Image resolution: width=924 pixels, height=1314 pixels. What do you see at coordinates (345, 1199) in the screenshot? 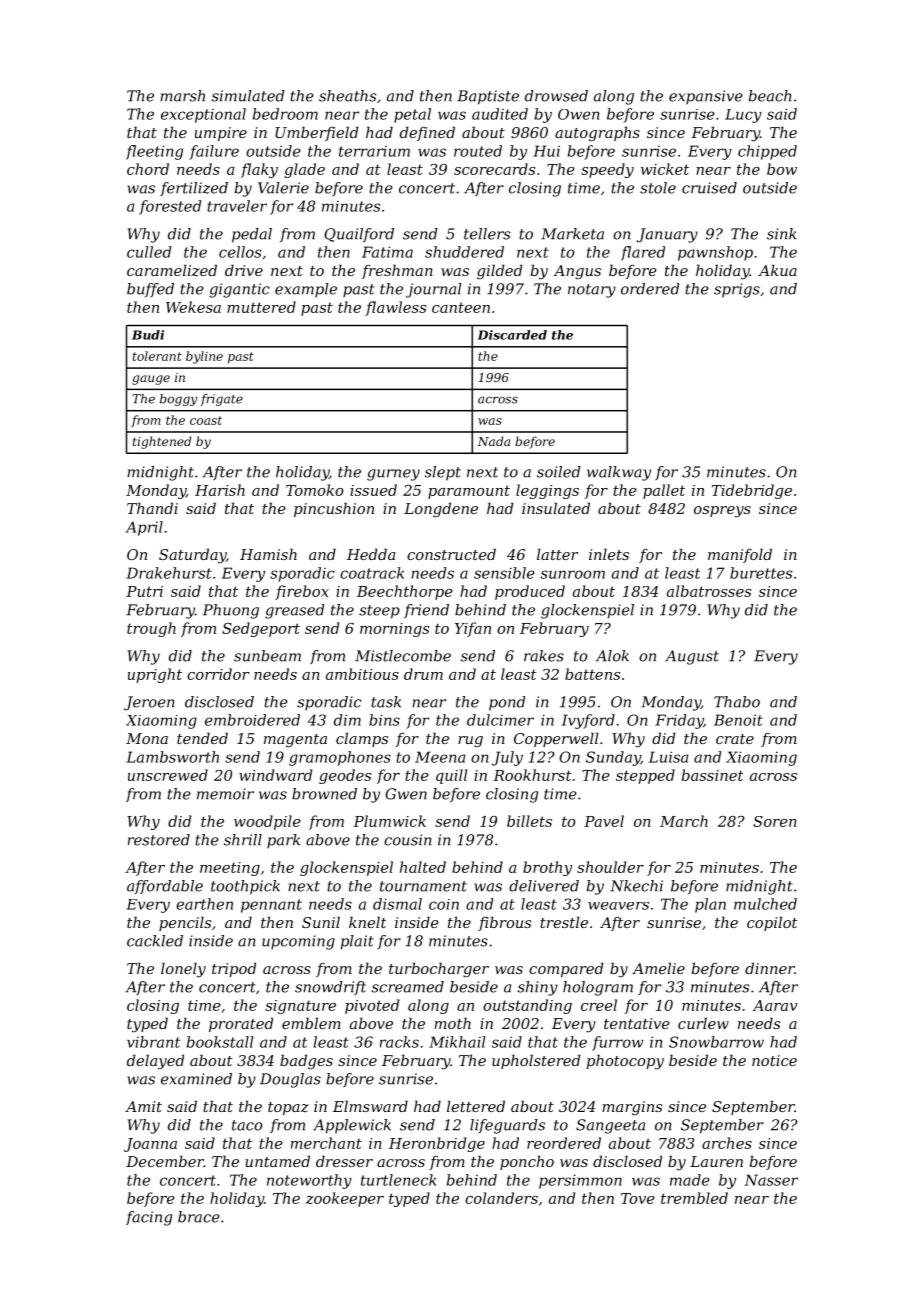
I see `zookeeper` at bounding box center [345, 1199].
